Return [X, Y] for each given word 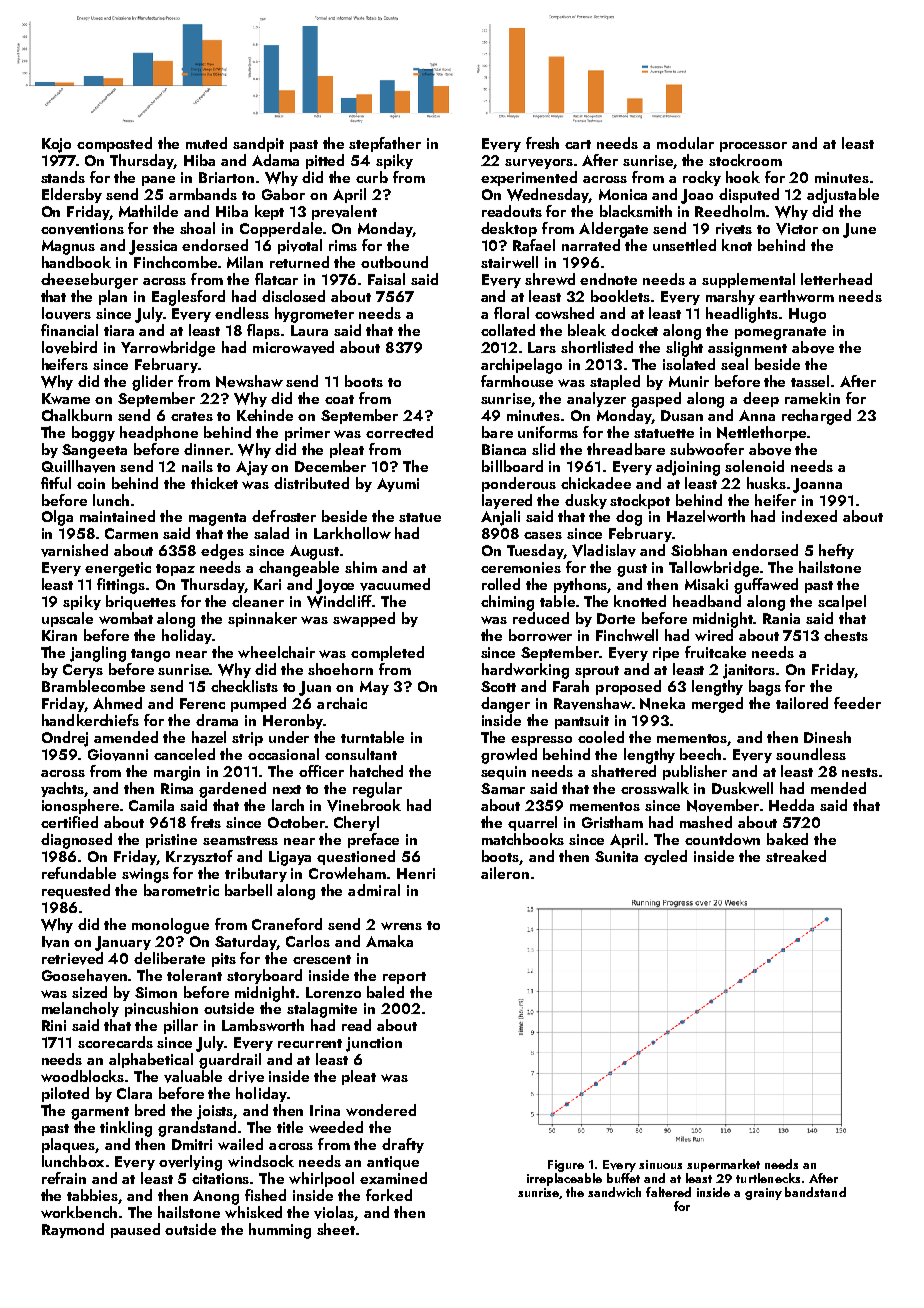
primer [307, 434]
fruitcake [715, 652]
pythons [581, 585]
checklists [244, 686]
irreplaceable [564, 1179]
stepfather [385, 144]
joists [215, 1112]
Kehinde [265, 415]
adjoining [688, 468]
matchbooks [523, 839]
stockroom [745, 160]
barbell [248, 890]
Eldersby [72, 195]
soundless [811, 754]
